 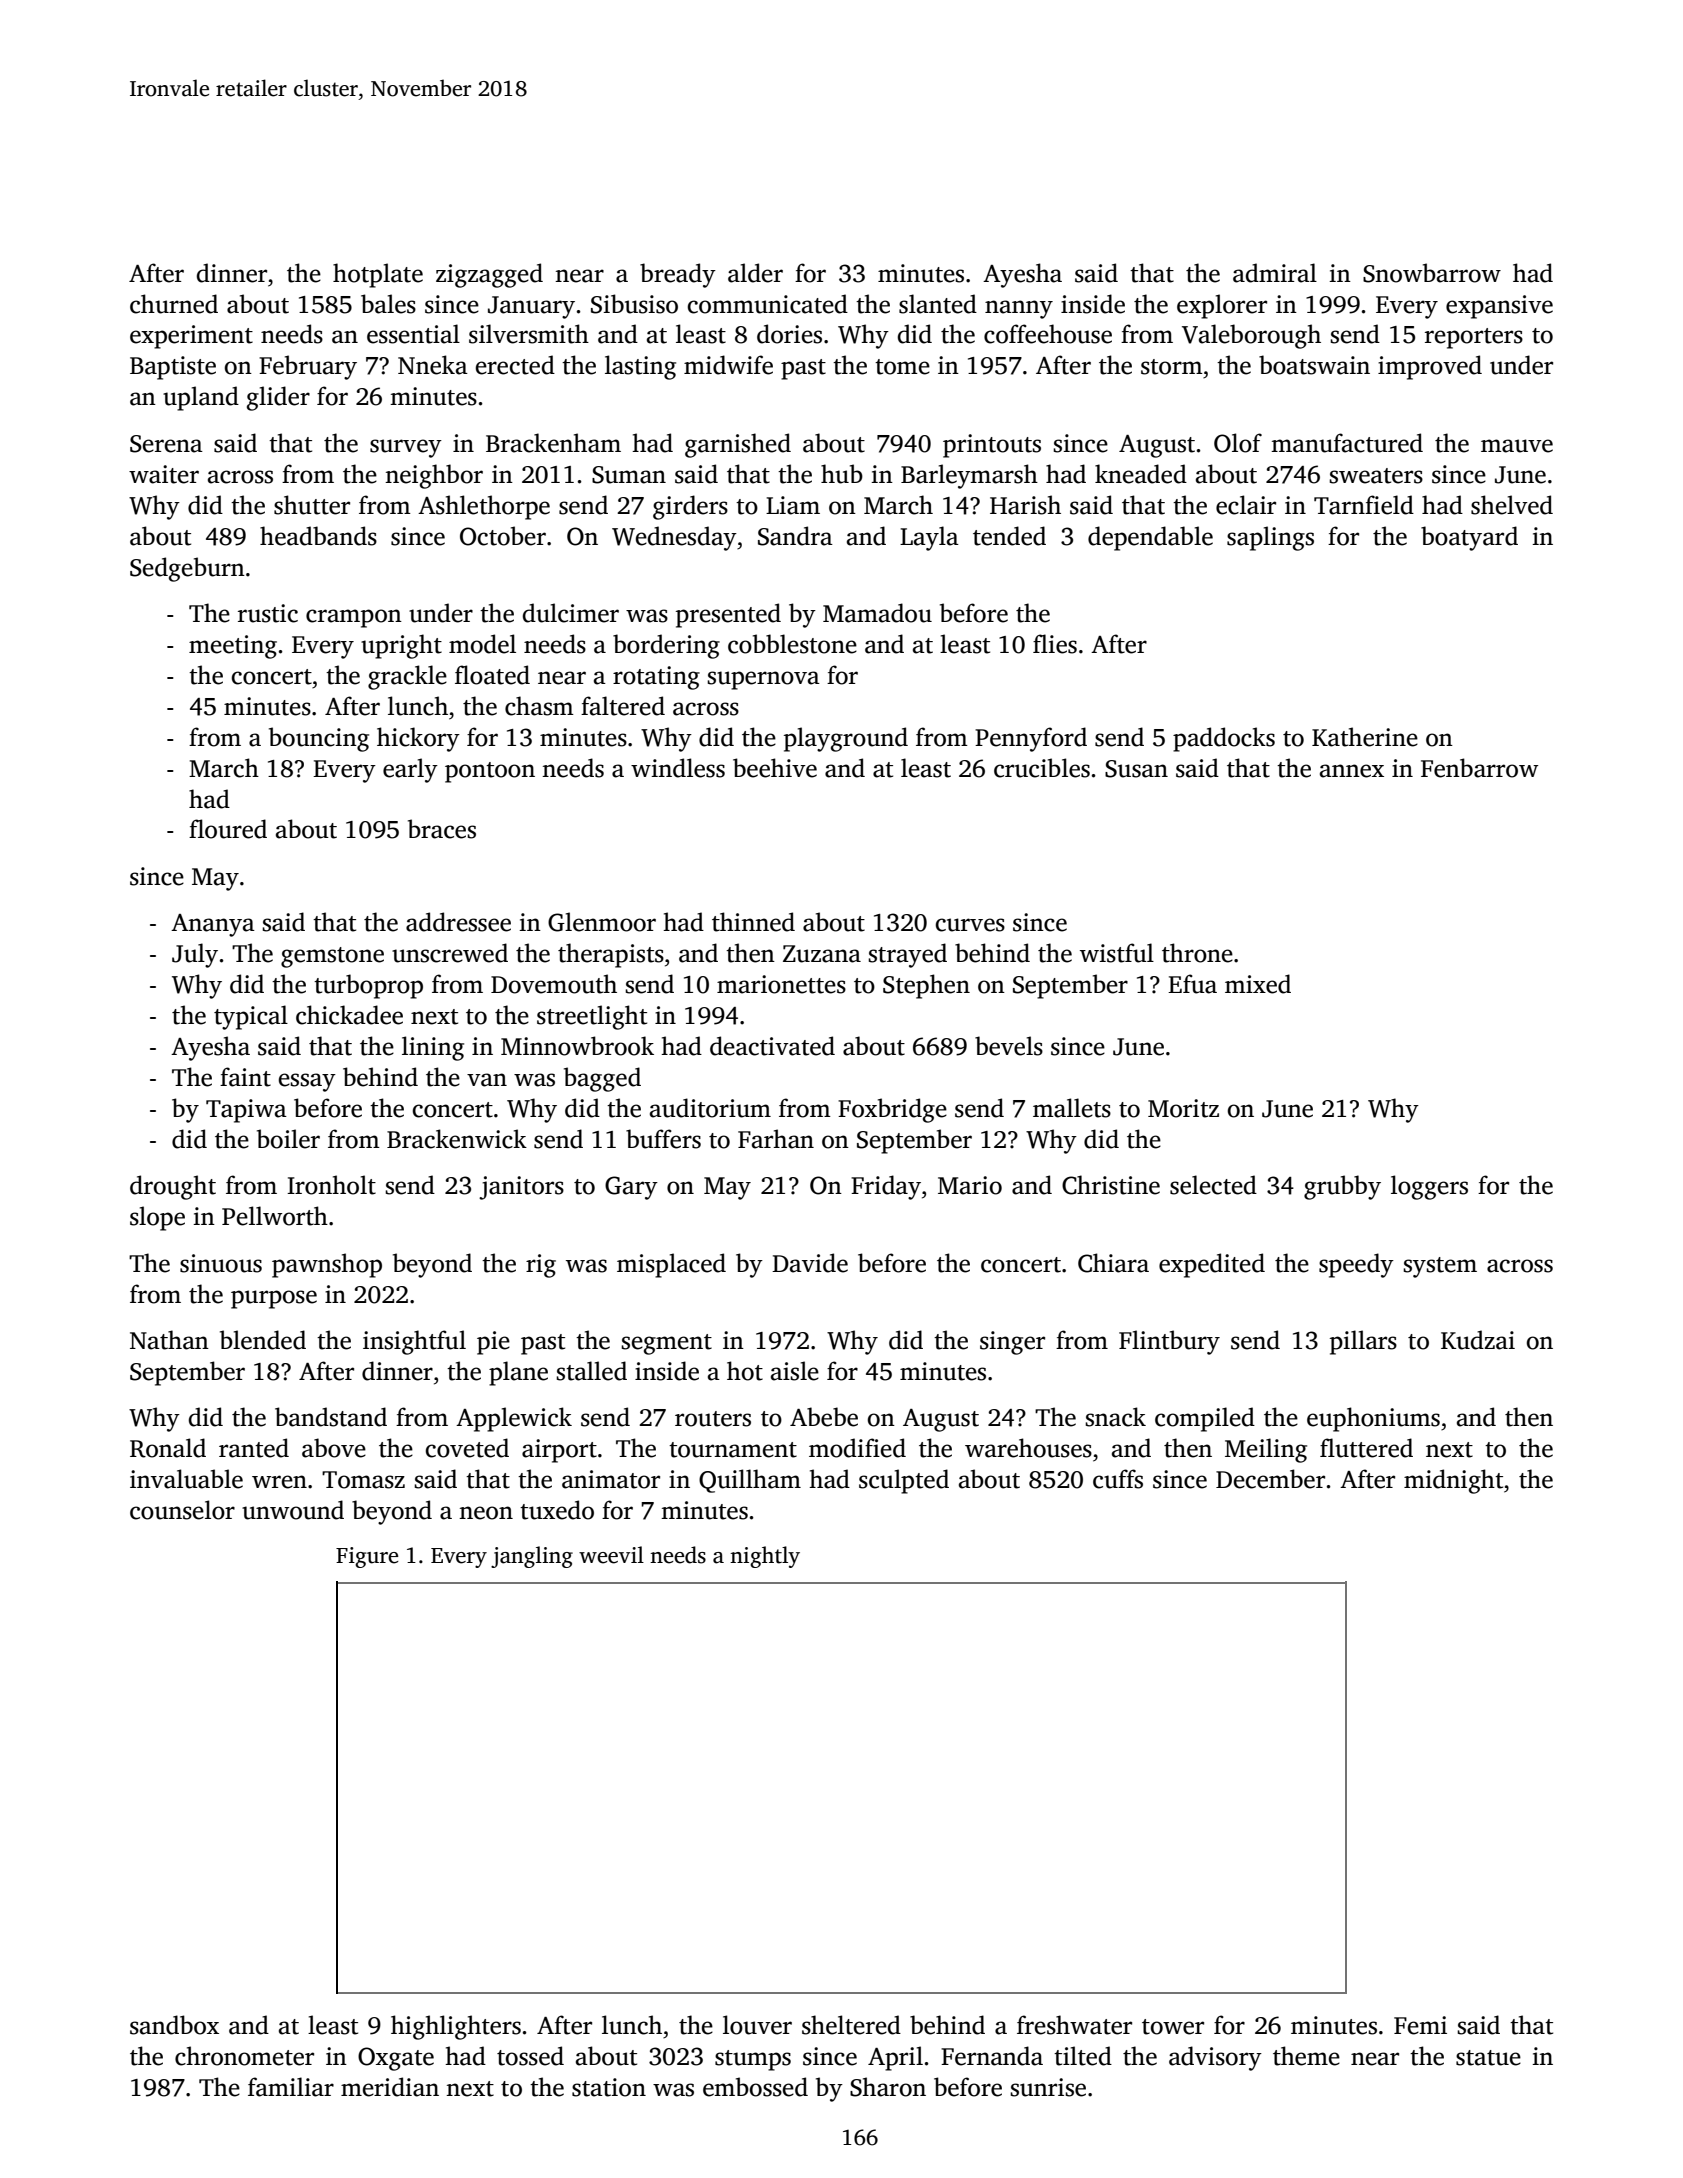 I want to click on Snowbarrow, so click(x=1432, y=273).
